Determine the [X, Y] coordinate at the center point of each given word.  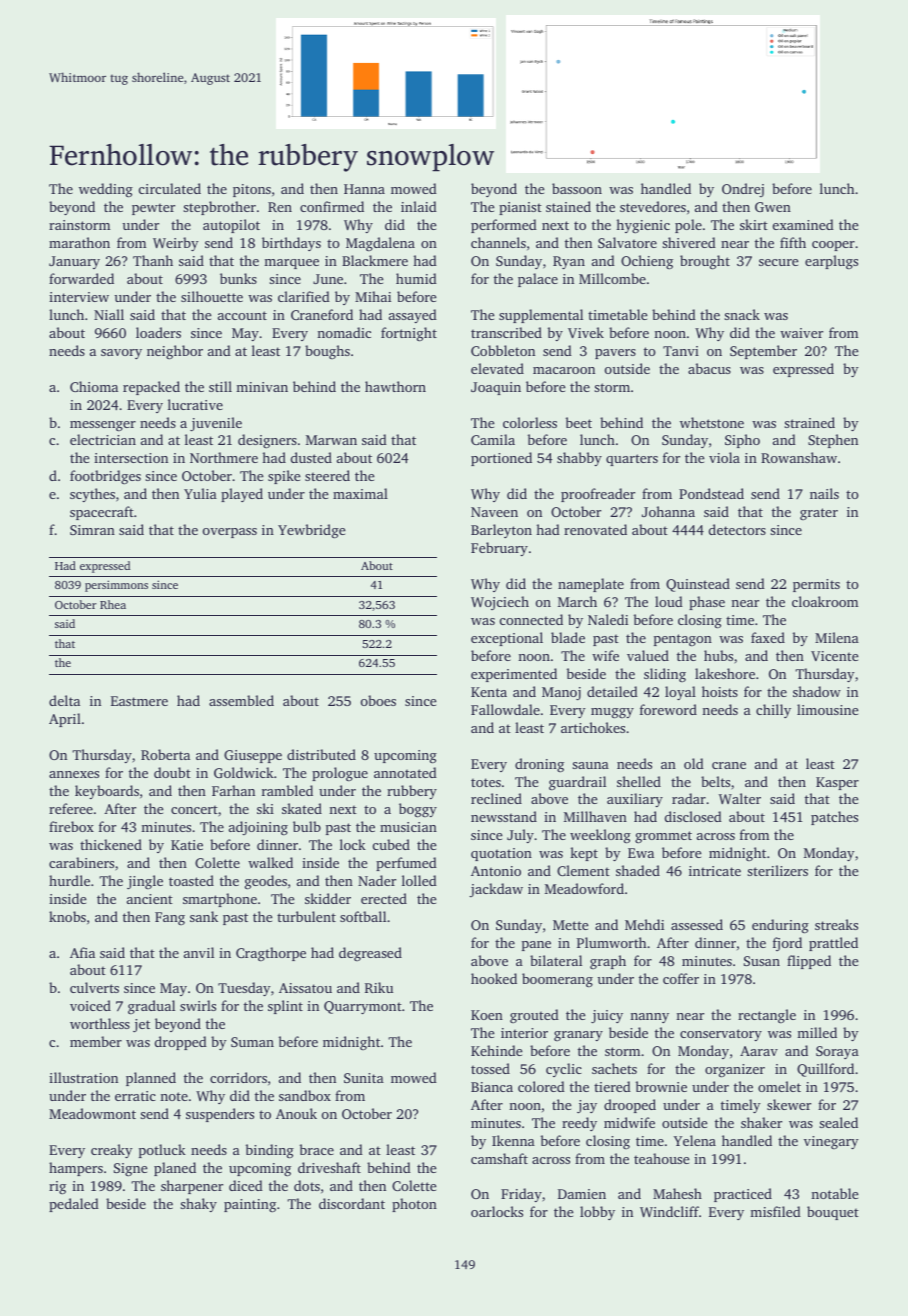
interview [79, 297]
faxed [768, 637]
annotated [405, 772]
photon [414, 1205]
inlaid [419, 206]
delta [64, 700]
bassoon [577, 188]
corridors [238, 1077]
